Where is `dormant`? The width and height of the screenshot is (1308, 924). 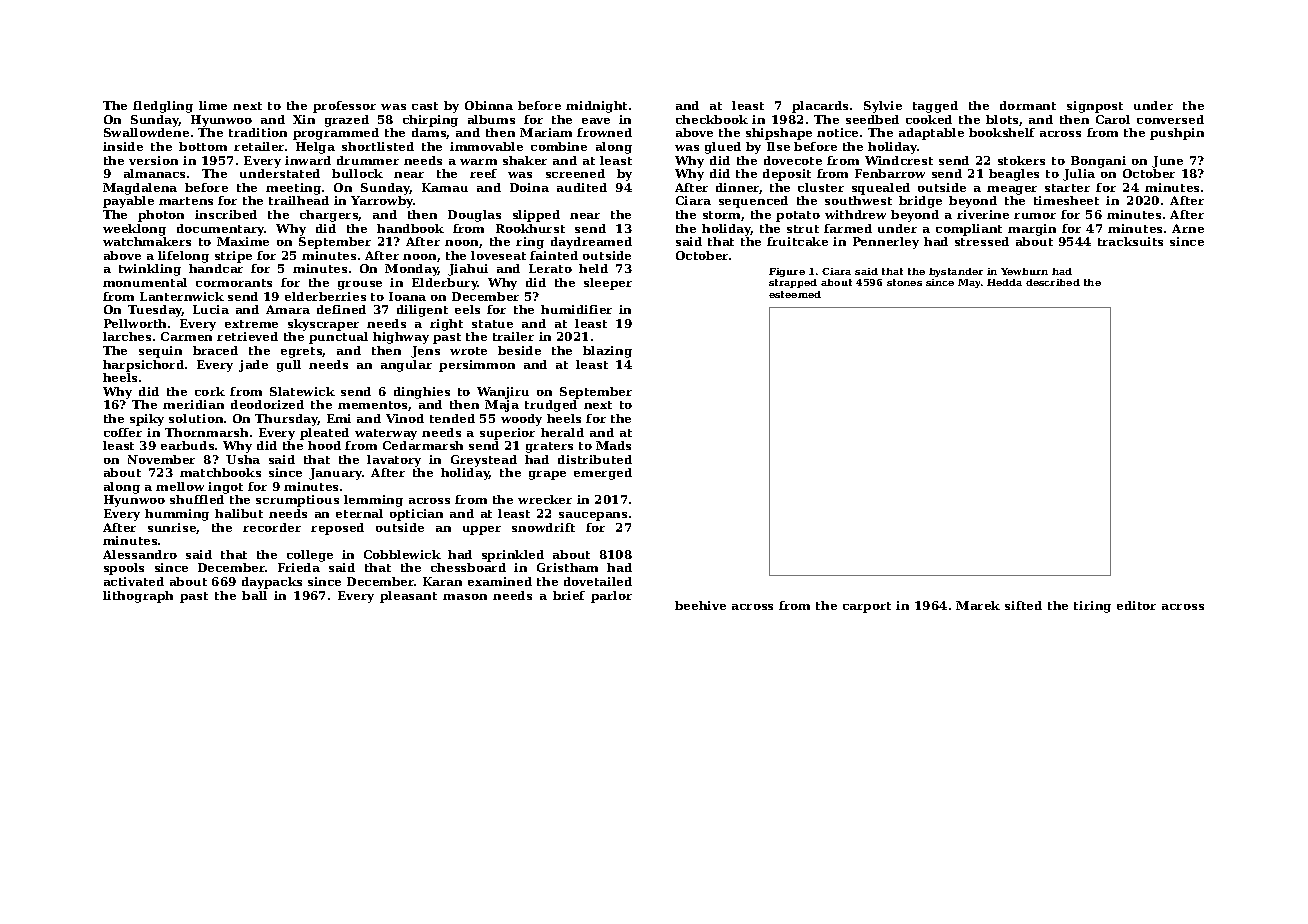 dormant is located at coordinates (1028, 105).
